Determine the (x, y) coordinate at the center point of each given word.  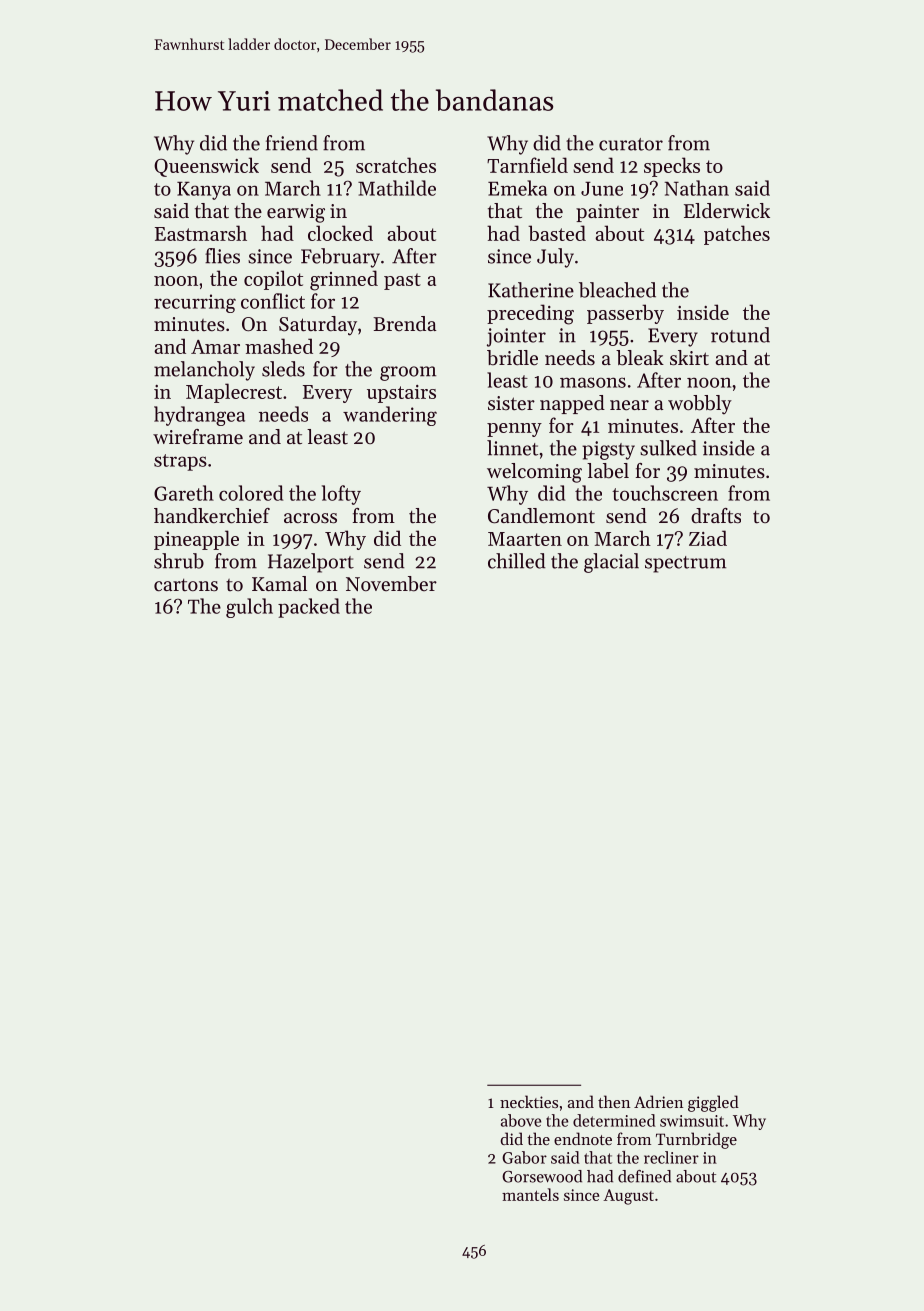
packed (309, 608)
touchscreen (665, 493)
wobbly (700, 405)
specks (672, 167)
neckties (529, 1101)
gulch (249, 608)
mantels (530, 1194)
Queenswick (206, 167)
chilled (517, 561)
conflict (273, 301)
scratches (396, 165)
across (310, 518)
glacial (611, 563)
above (521, 1120)
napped (572, 404)
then (614, 1101)
